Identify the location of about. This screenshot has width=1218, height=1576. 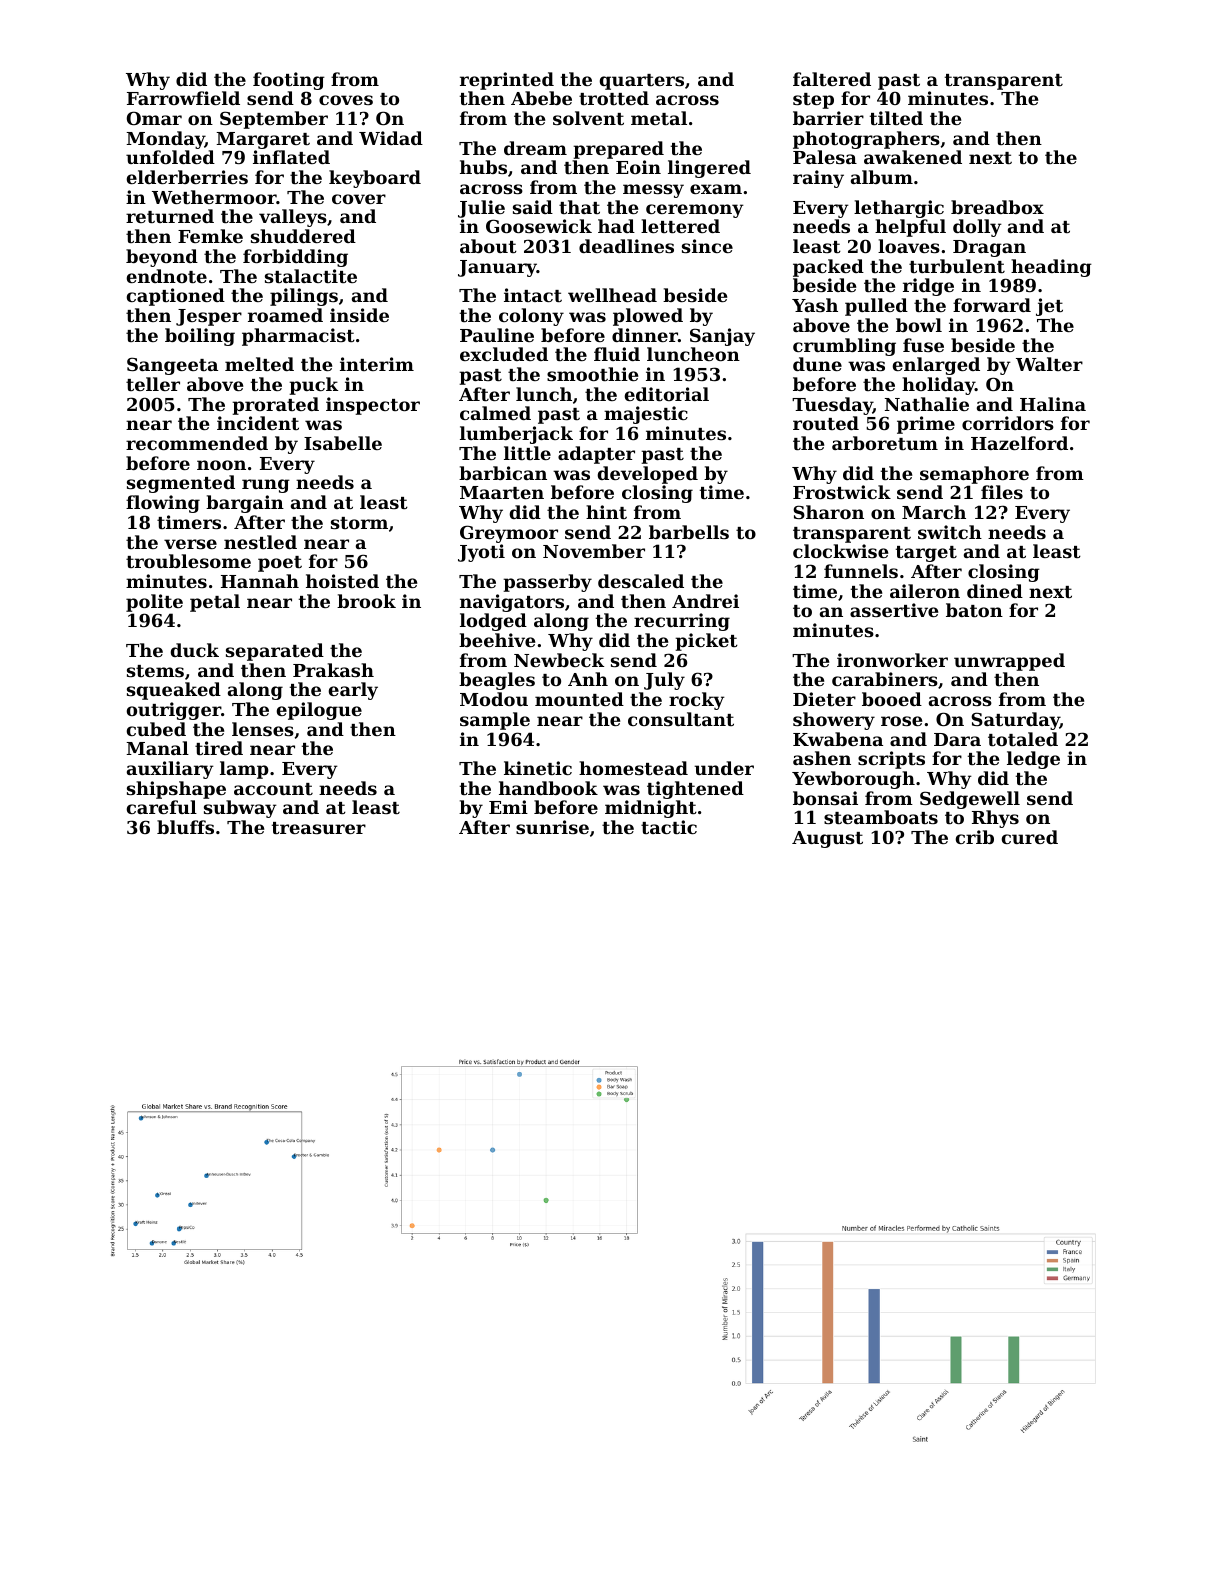
(488, 246).
